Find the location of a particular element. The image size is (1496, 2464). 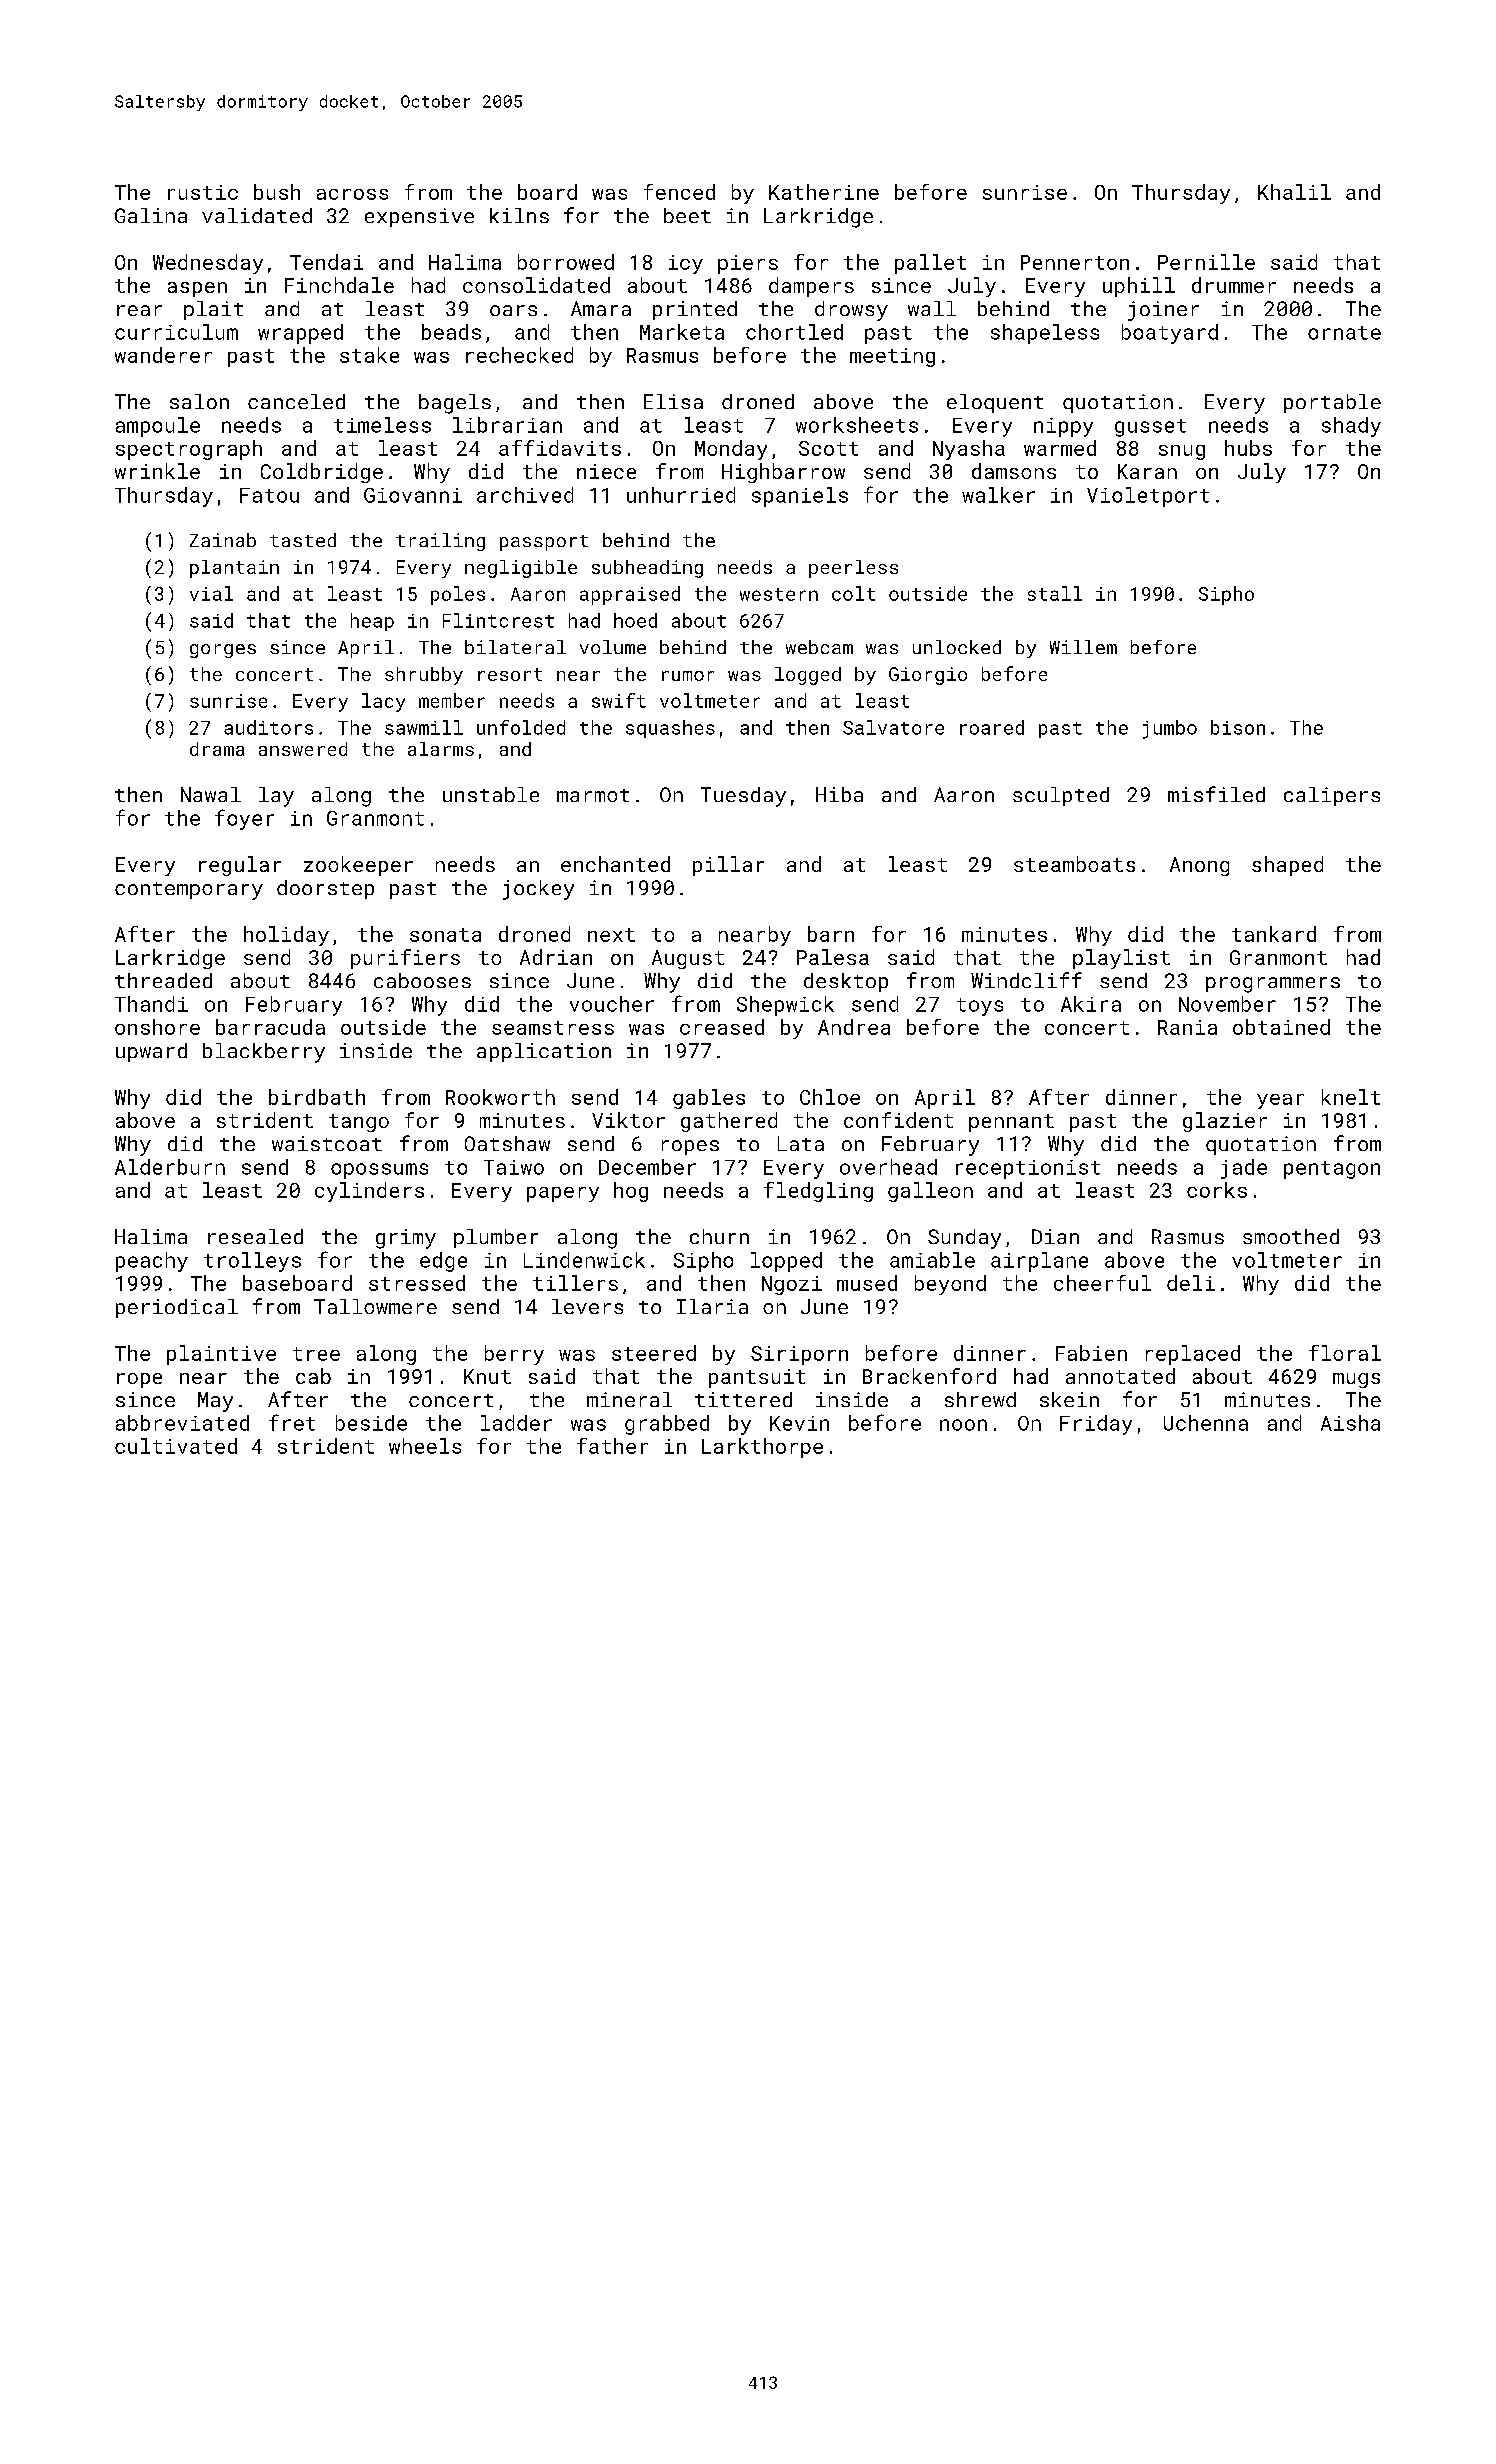

Katherine is located at coordinates (824, 192).
